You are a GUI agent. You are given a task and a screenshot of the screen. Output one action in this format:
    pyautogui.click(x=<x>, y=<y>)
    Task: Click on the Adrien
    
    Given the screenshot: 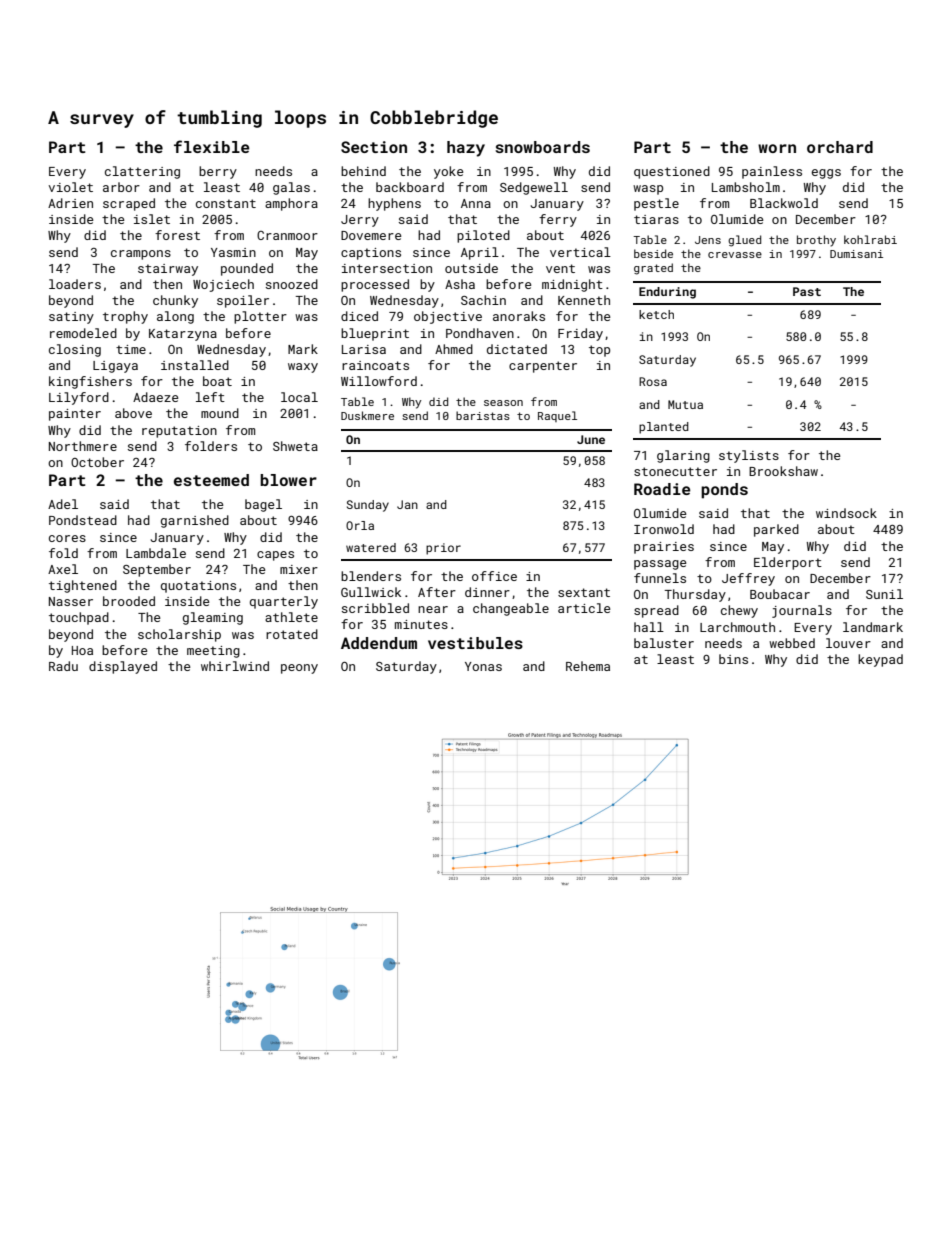 What is the action you would take?
    pyautogui.click(x=70, y=203)
